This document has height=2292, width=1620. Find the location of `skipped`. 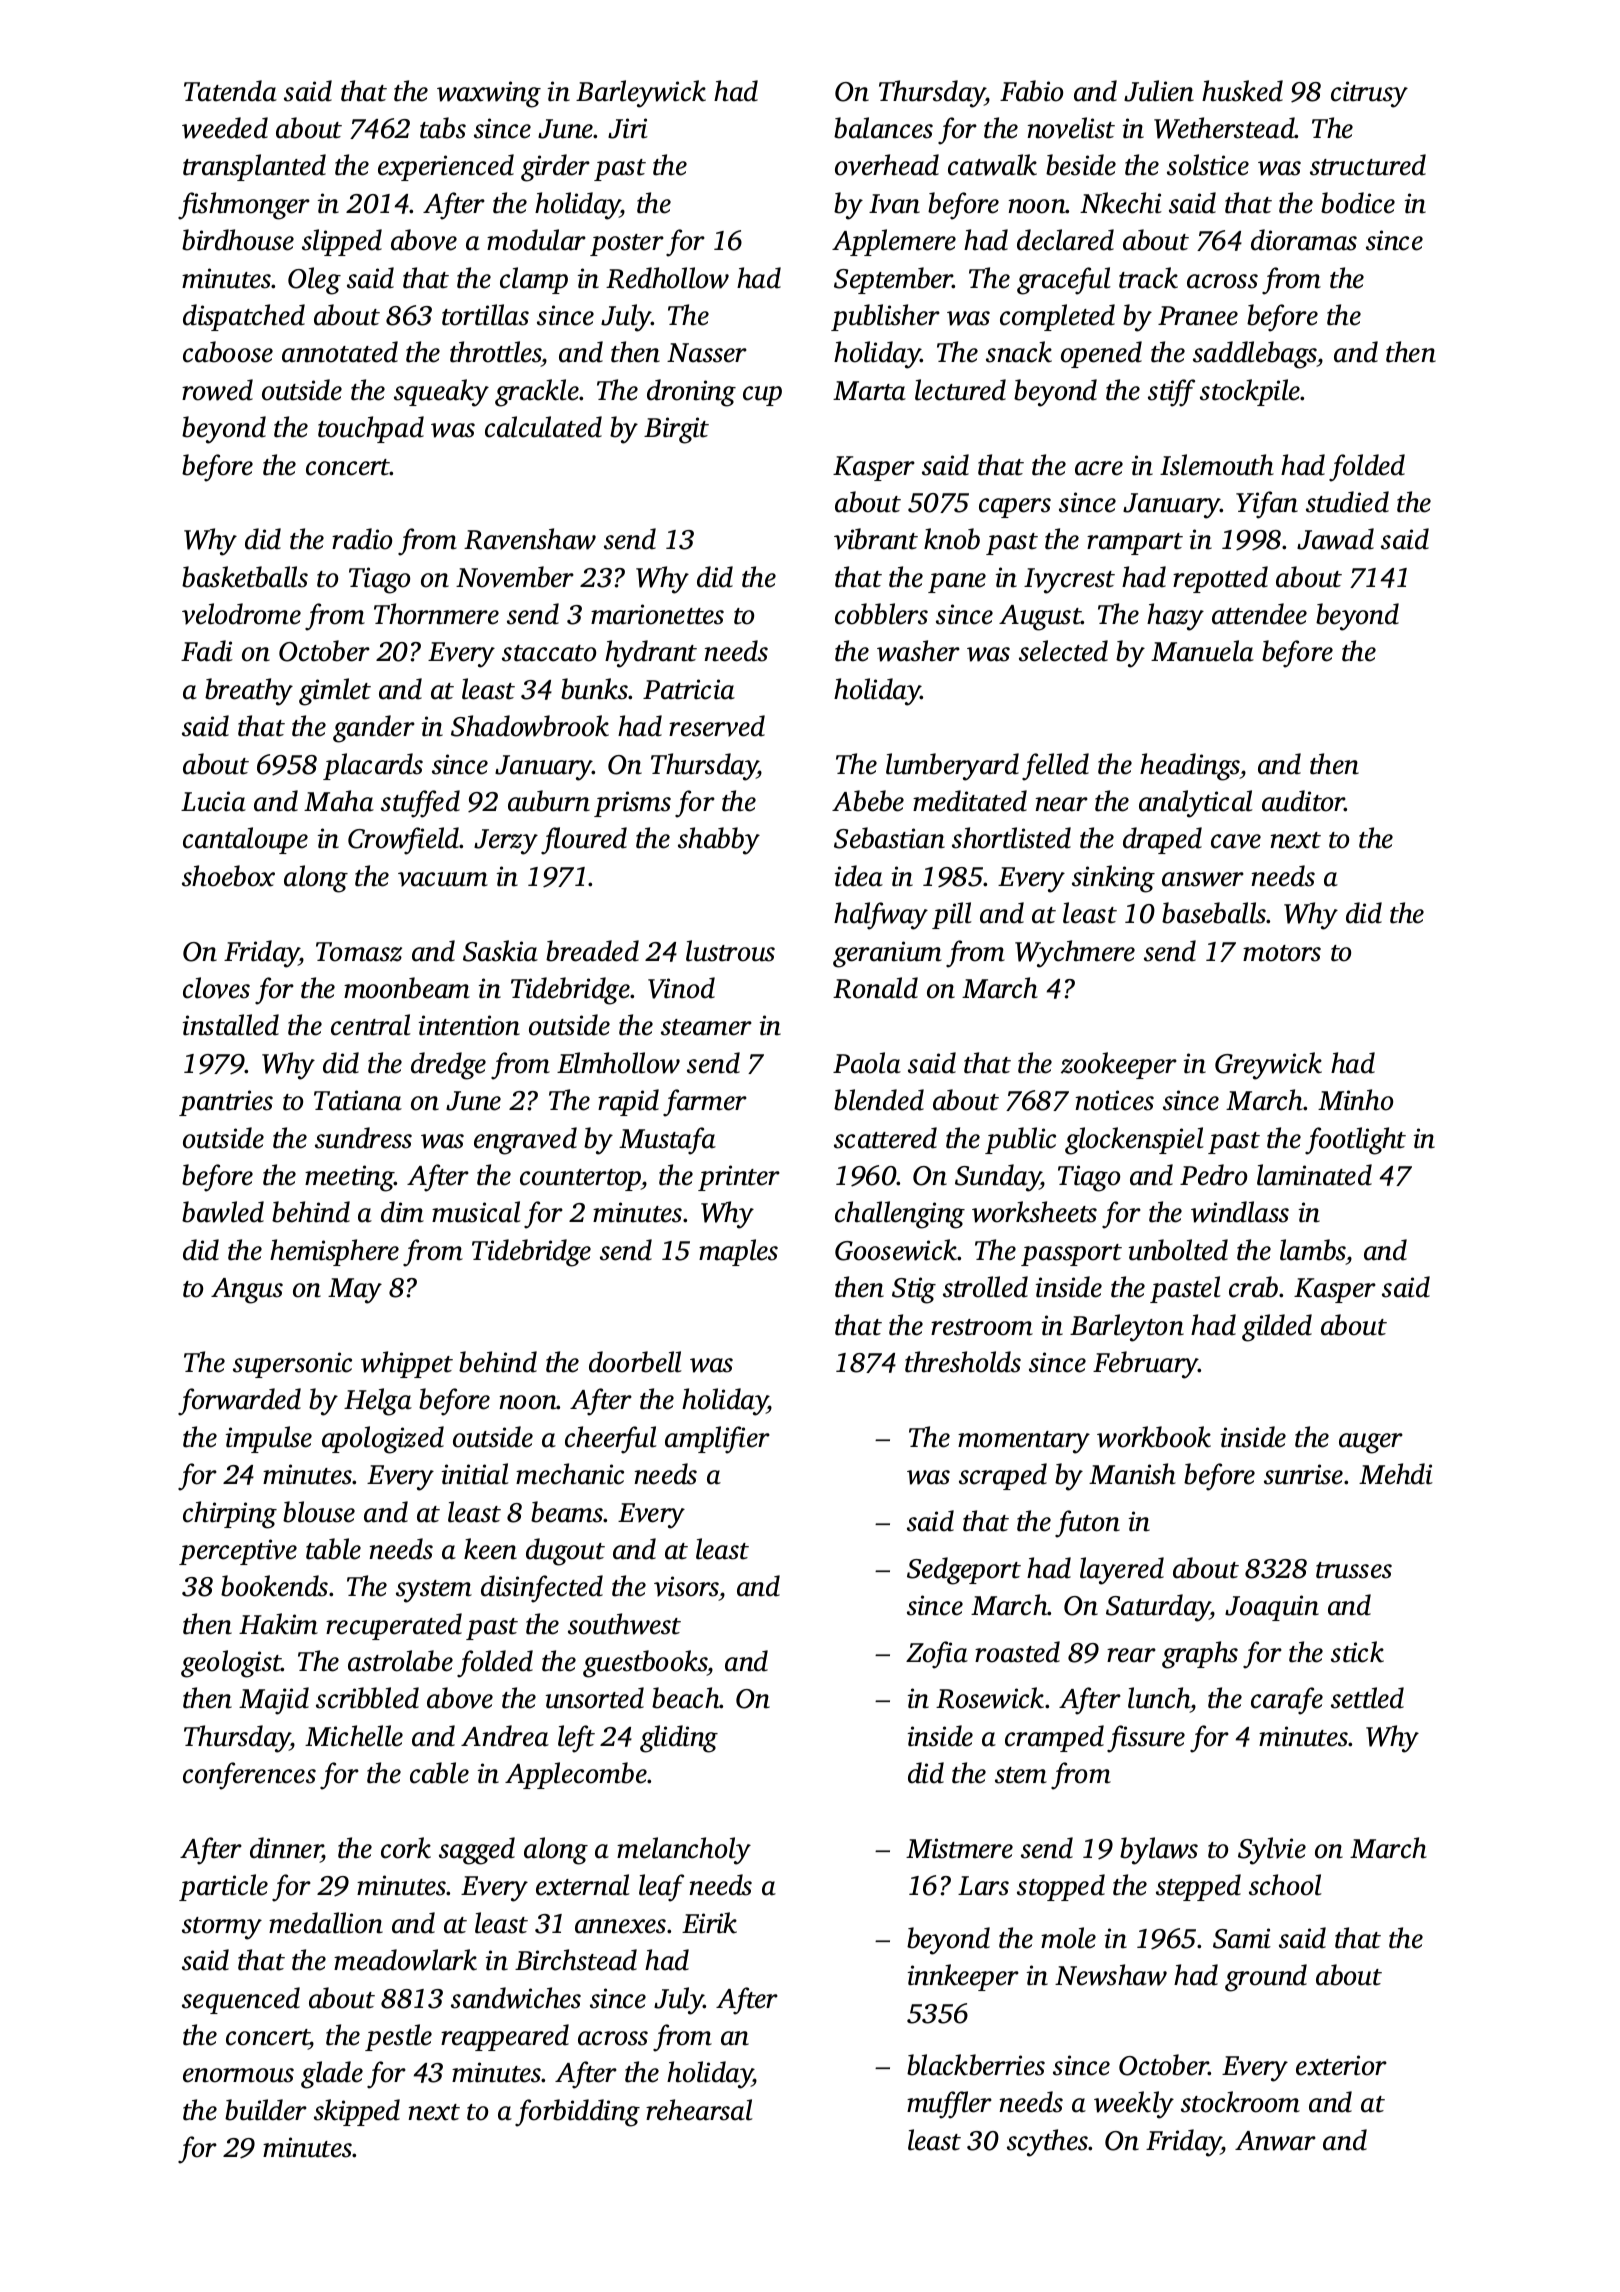

skipped is located at coordinates (357, 2112).
